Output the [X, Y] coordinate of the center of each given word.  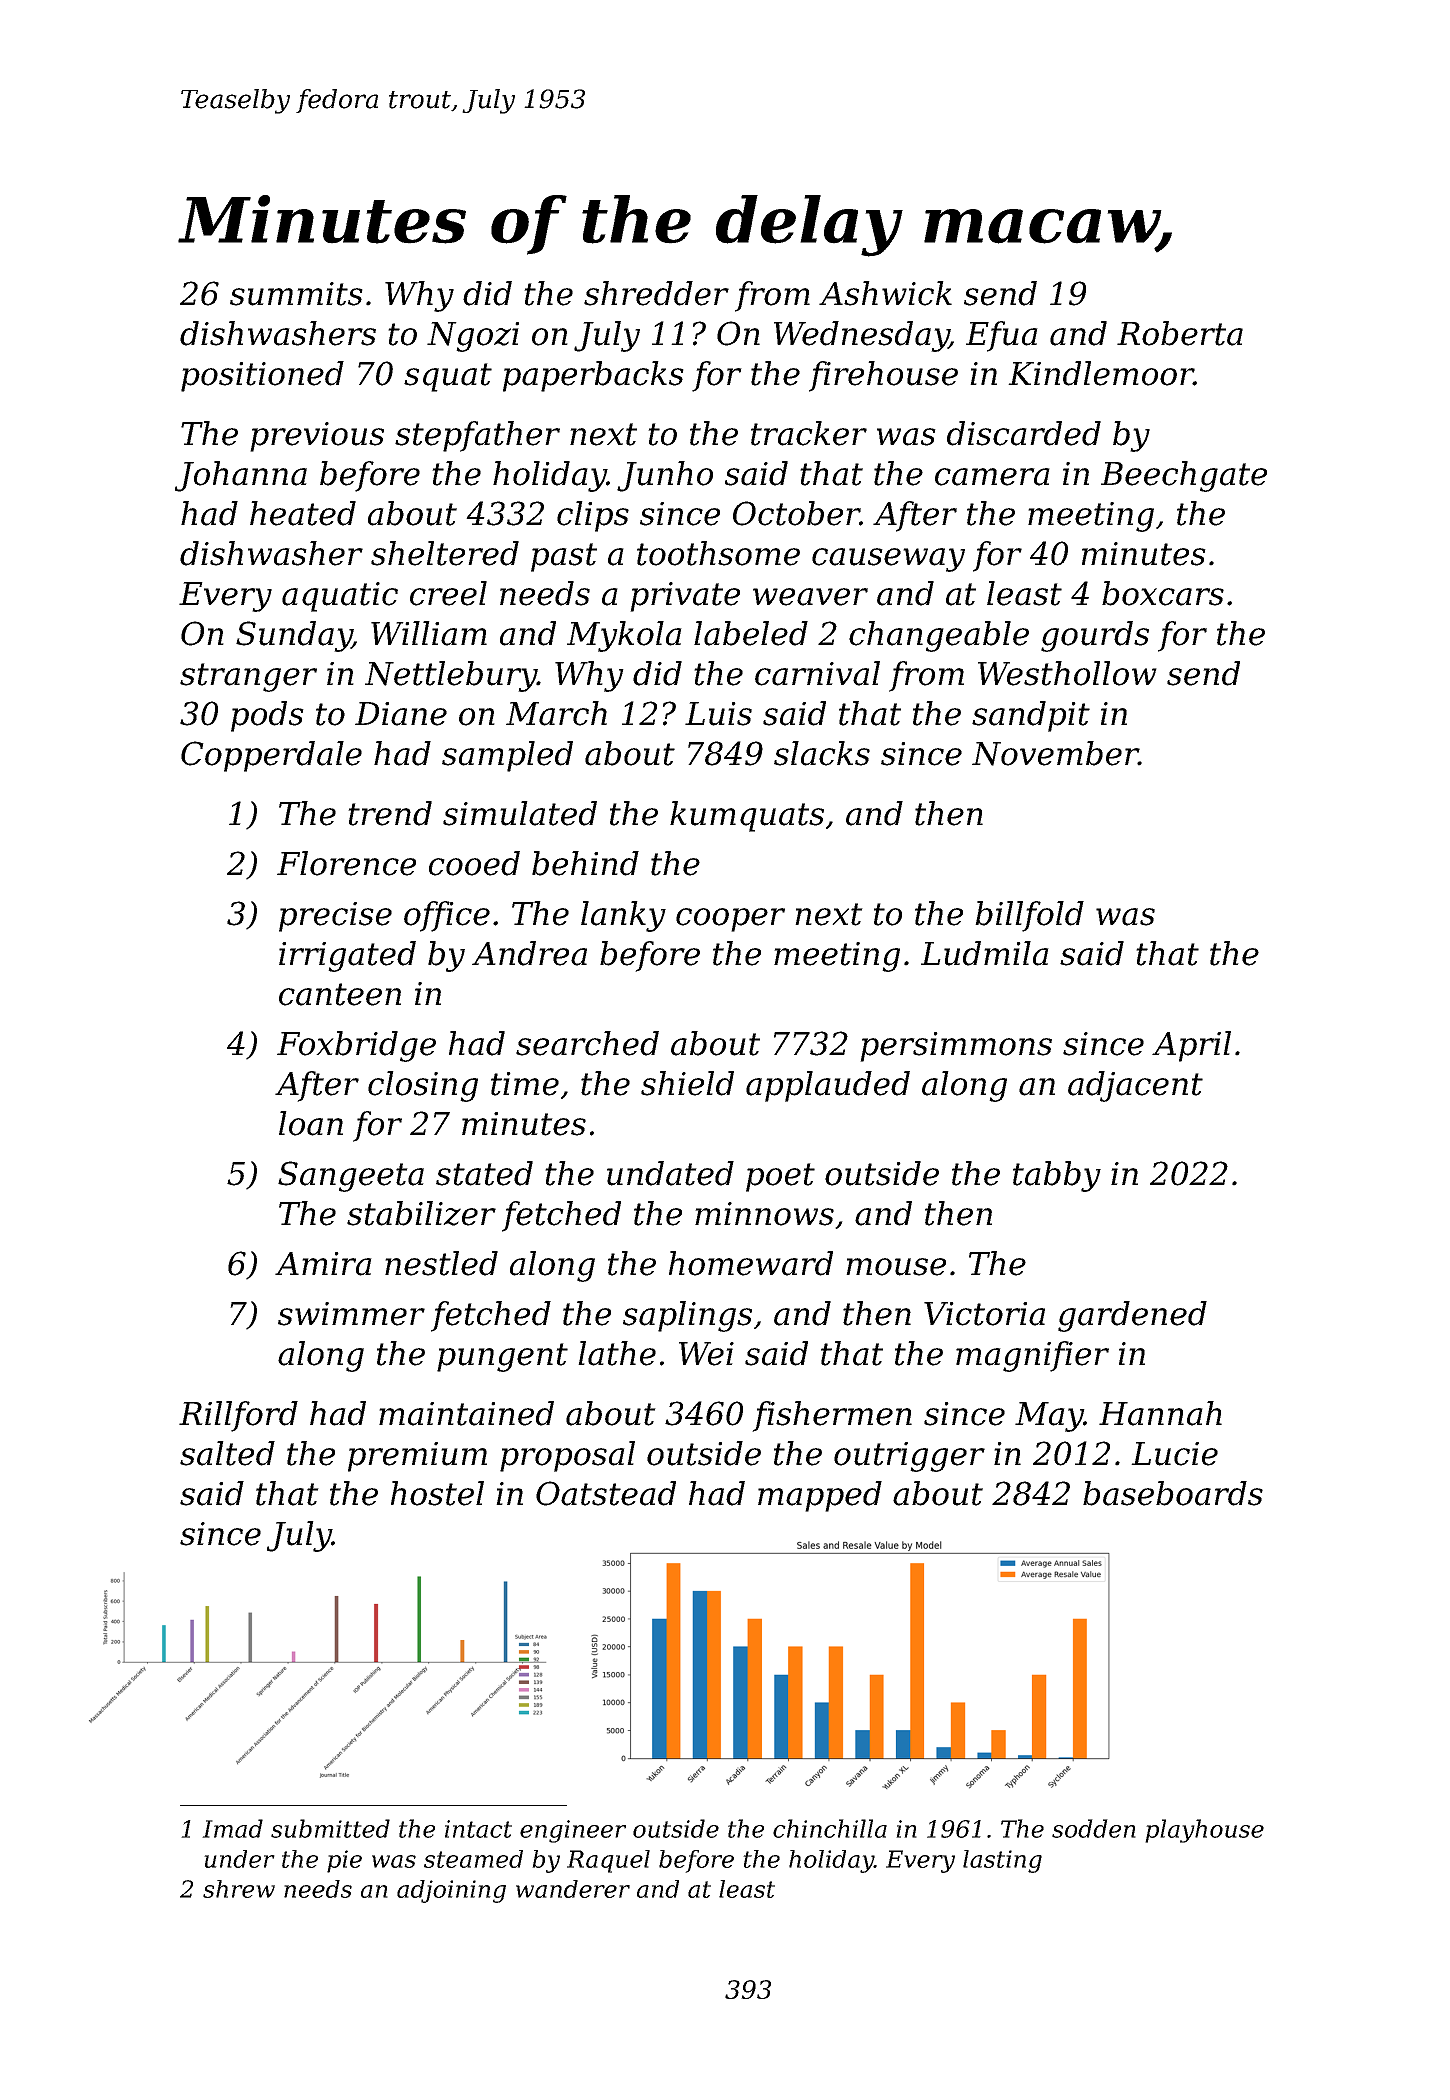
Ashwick [885, 293]
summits [296, 294]
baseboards [1173, 1493]
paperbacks [593, 376]
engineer [573, 1831]
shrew [239, 1889]
